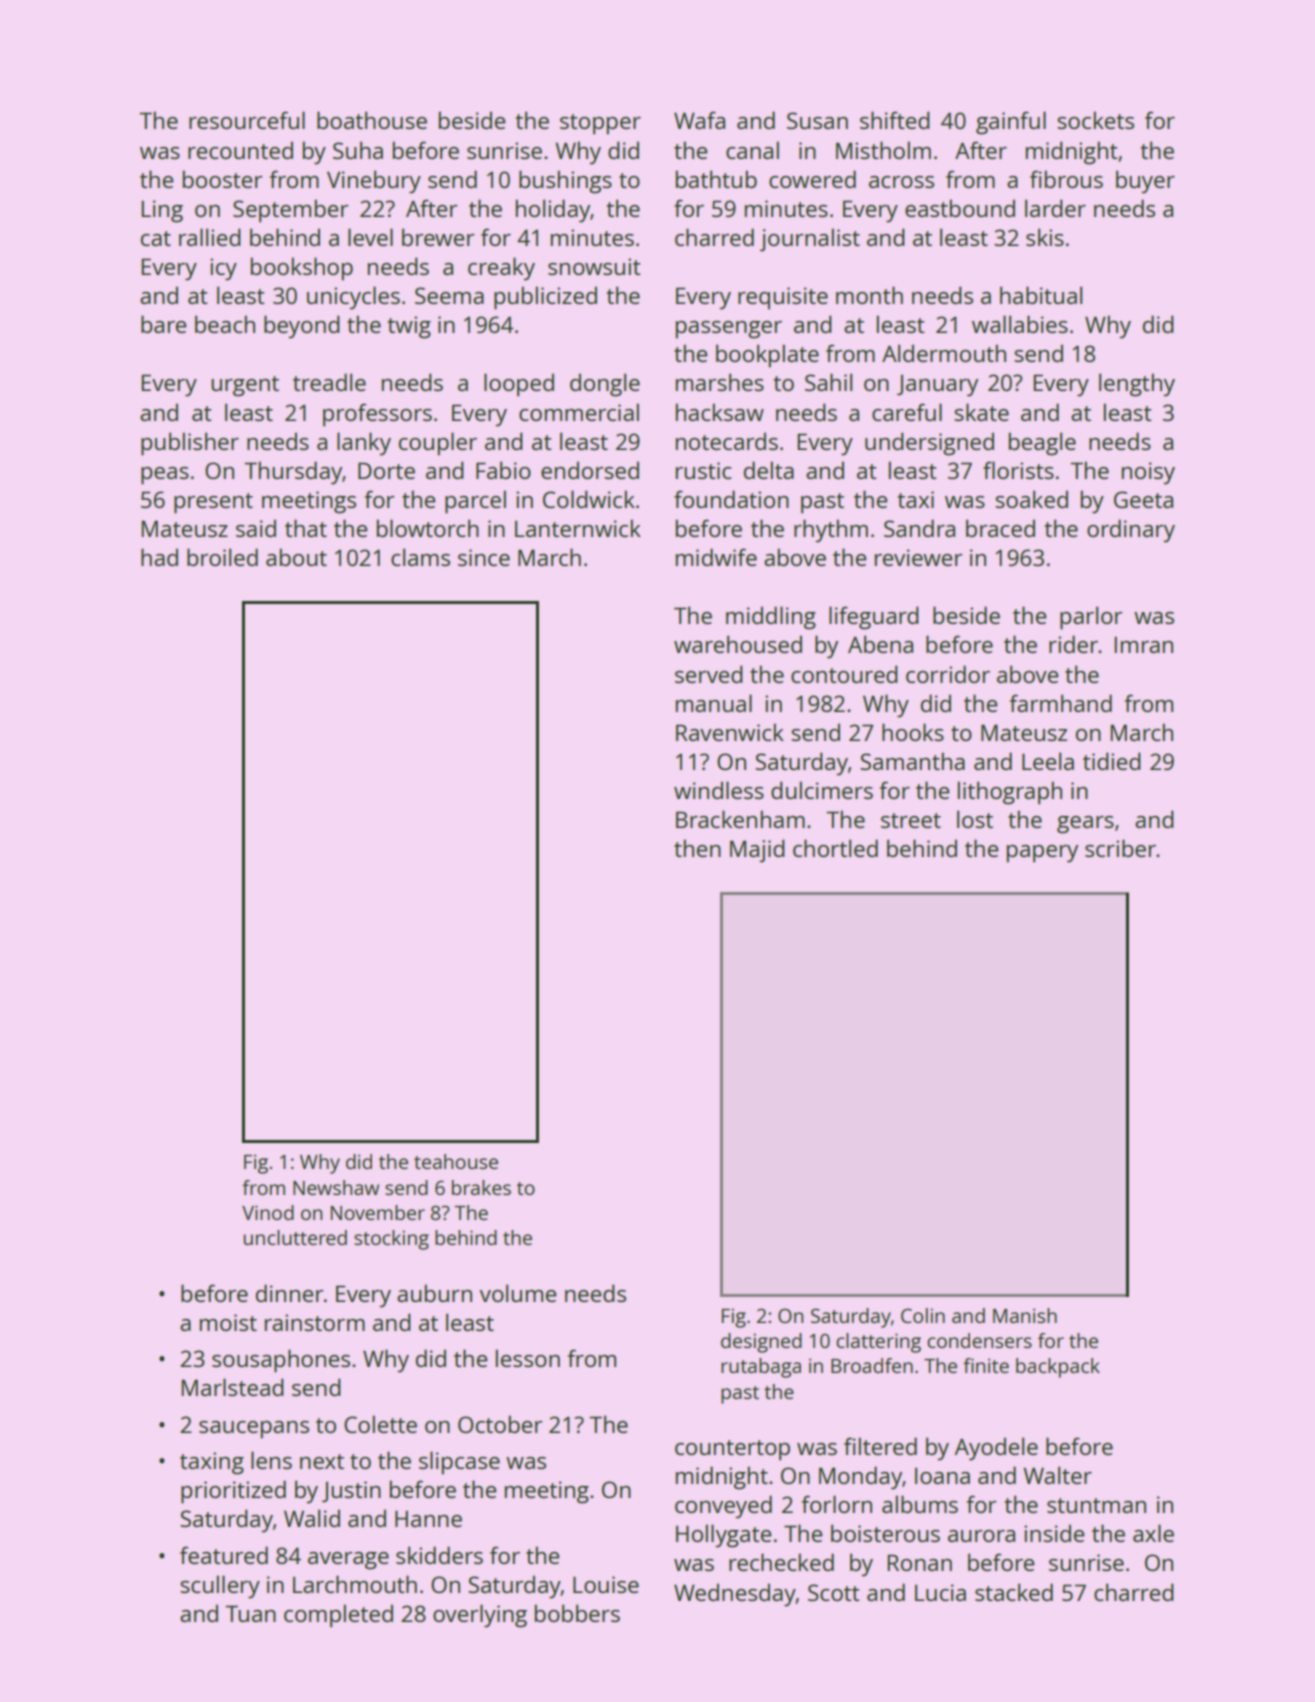 Image resolution: width=1315 pixels, height=1702 pixels. Describe the element at coordinates (757, 851) in the document. I see `Majid` at that location.
